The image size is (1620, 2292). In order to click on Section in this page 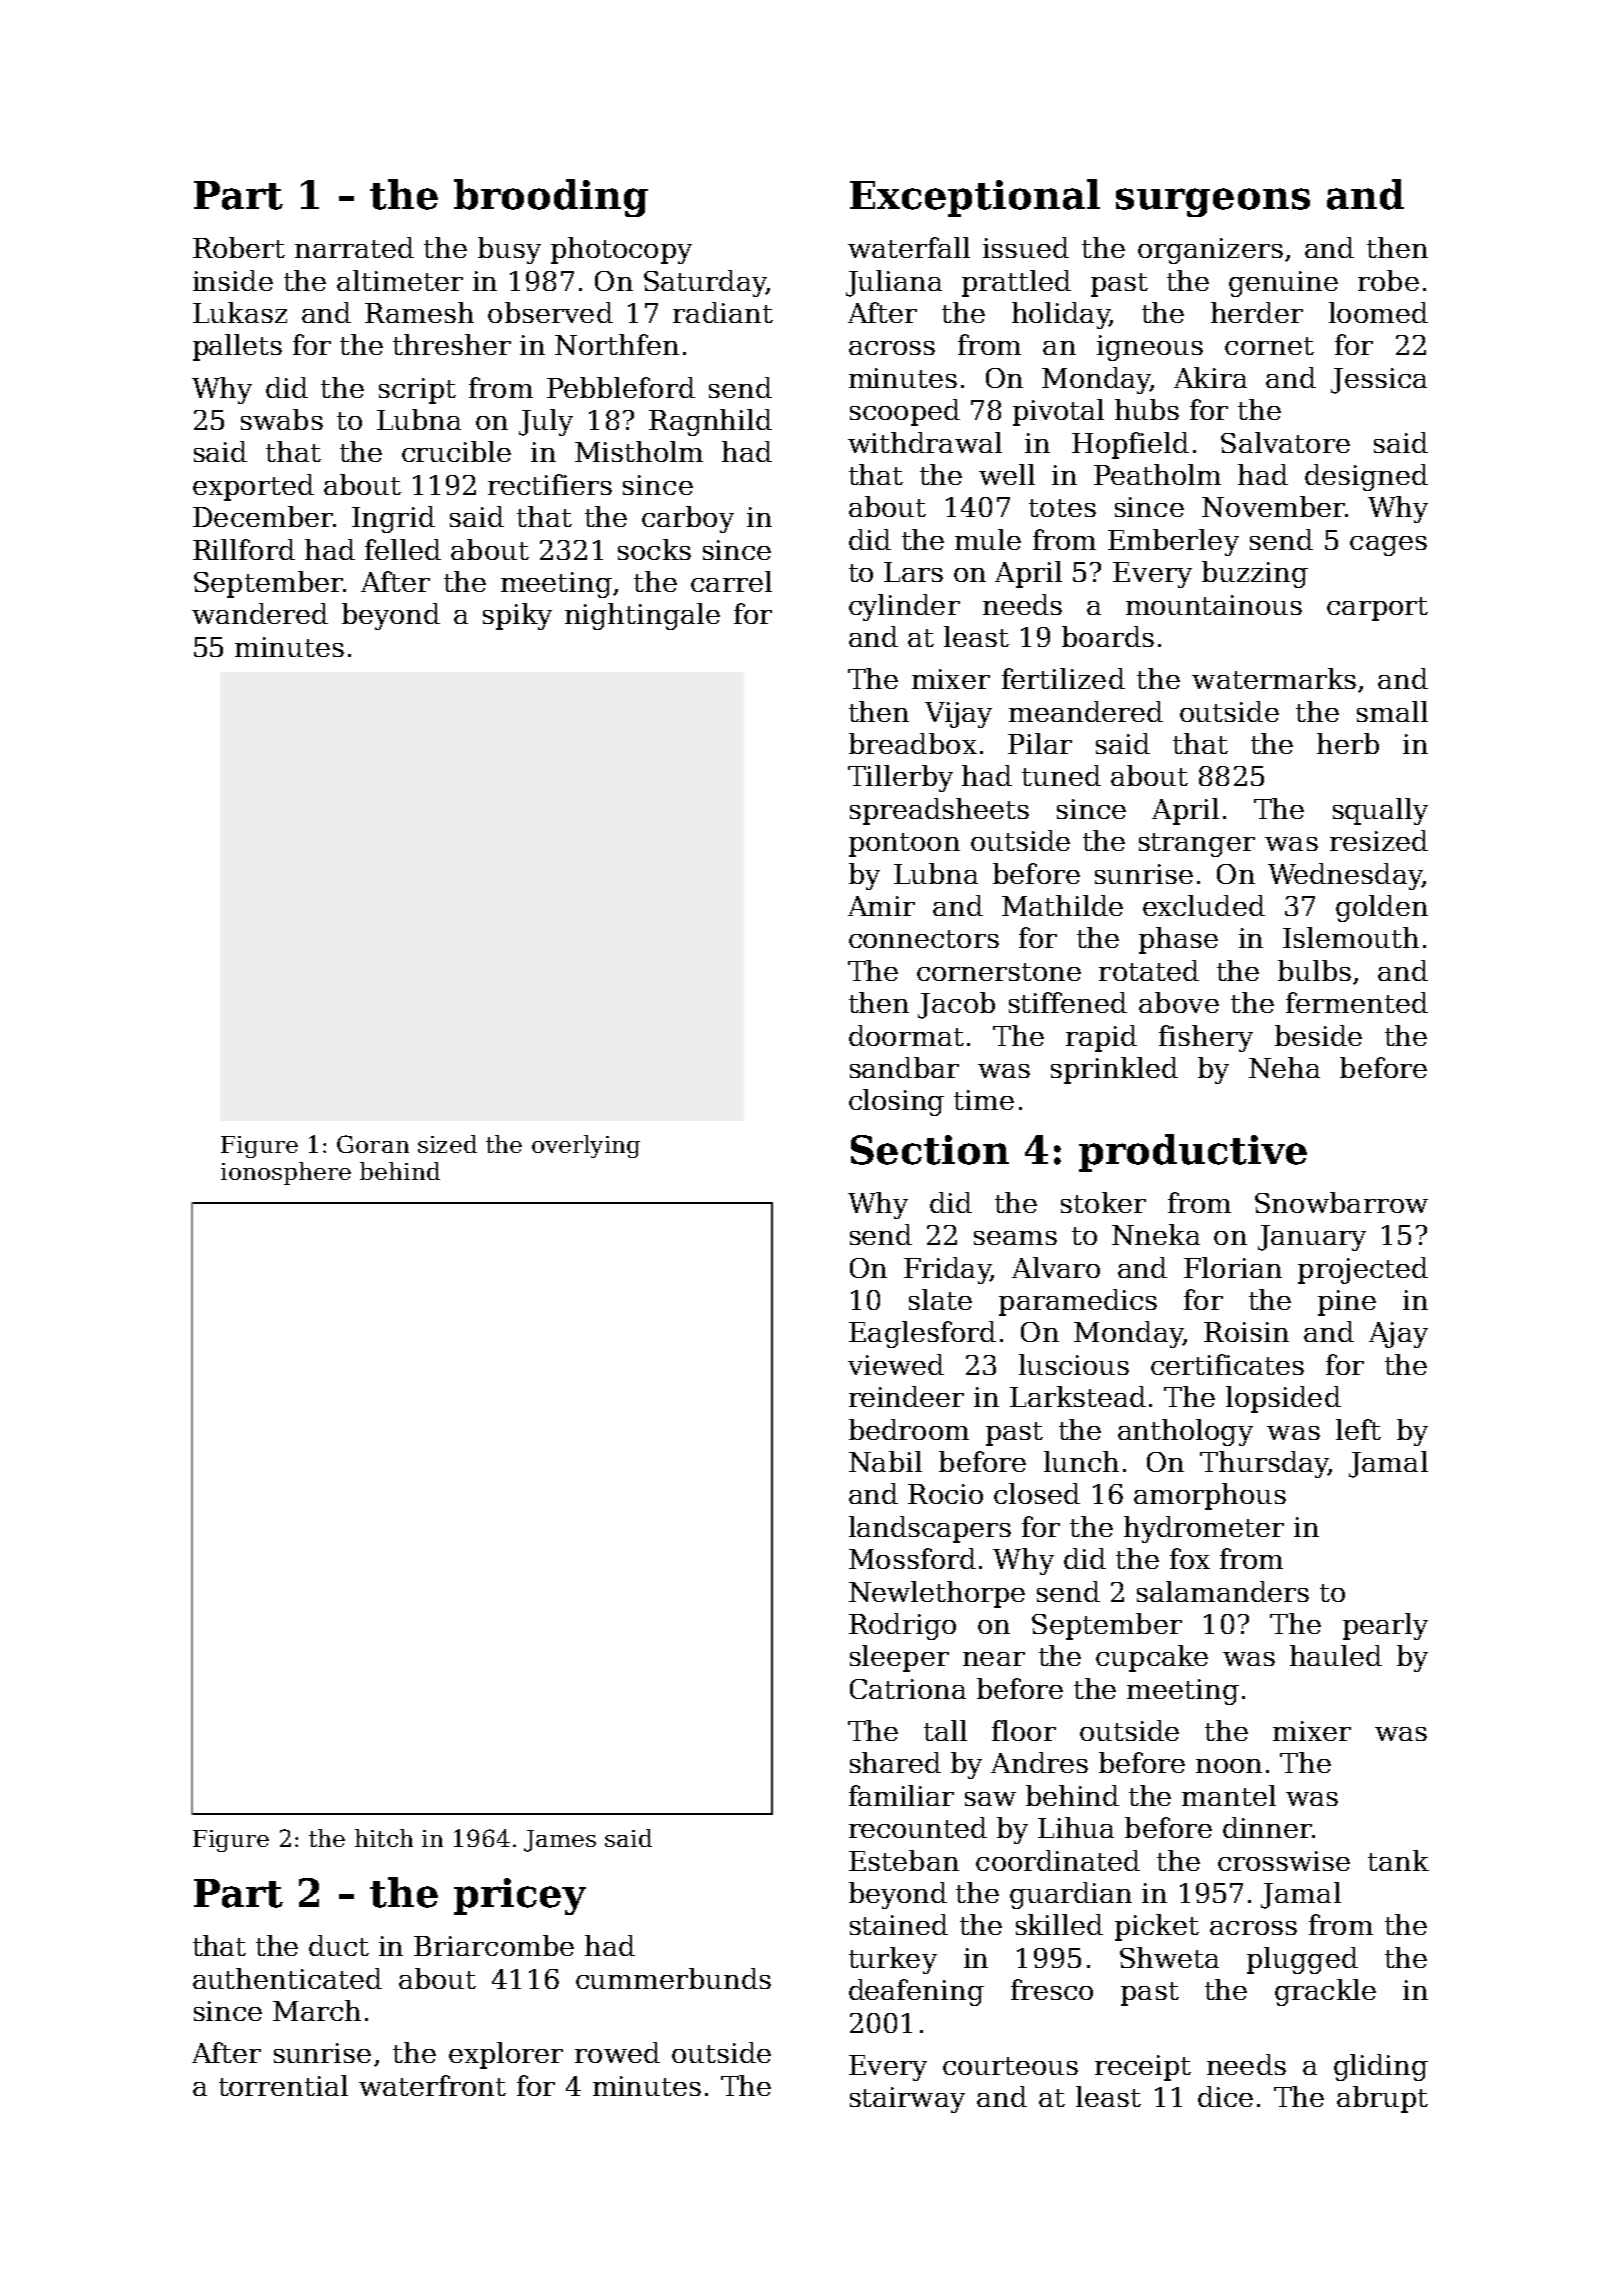, I will do `click(930, 1150)`.
